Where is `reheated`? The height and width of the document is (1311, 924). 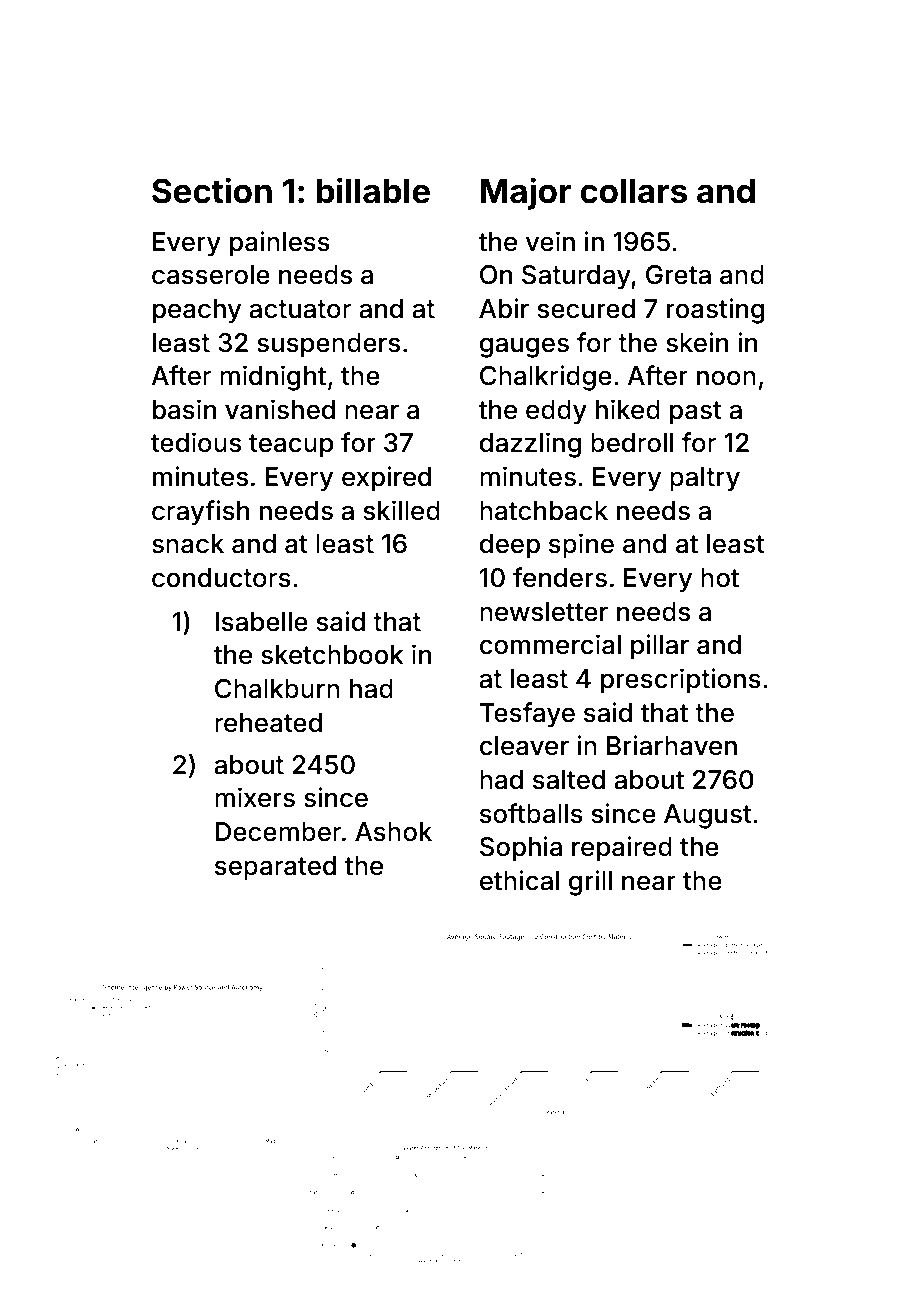
reheated is located at coordinates (268, 723).
